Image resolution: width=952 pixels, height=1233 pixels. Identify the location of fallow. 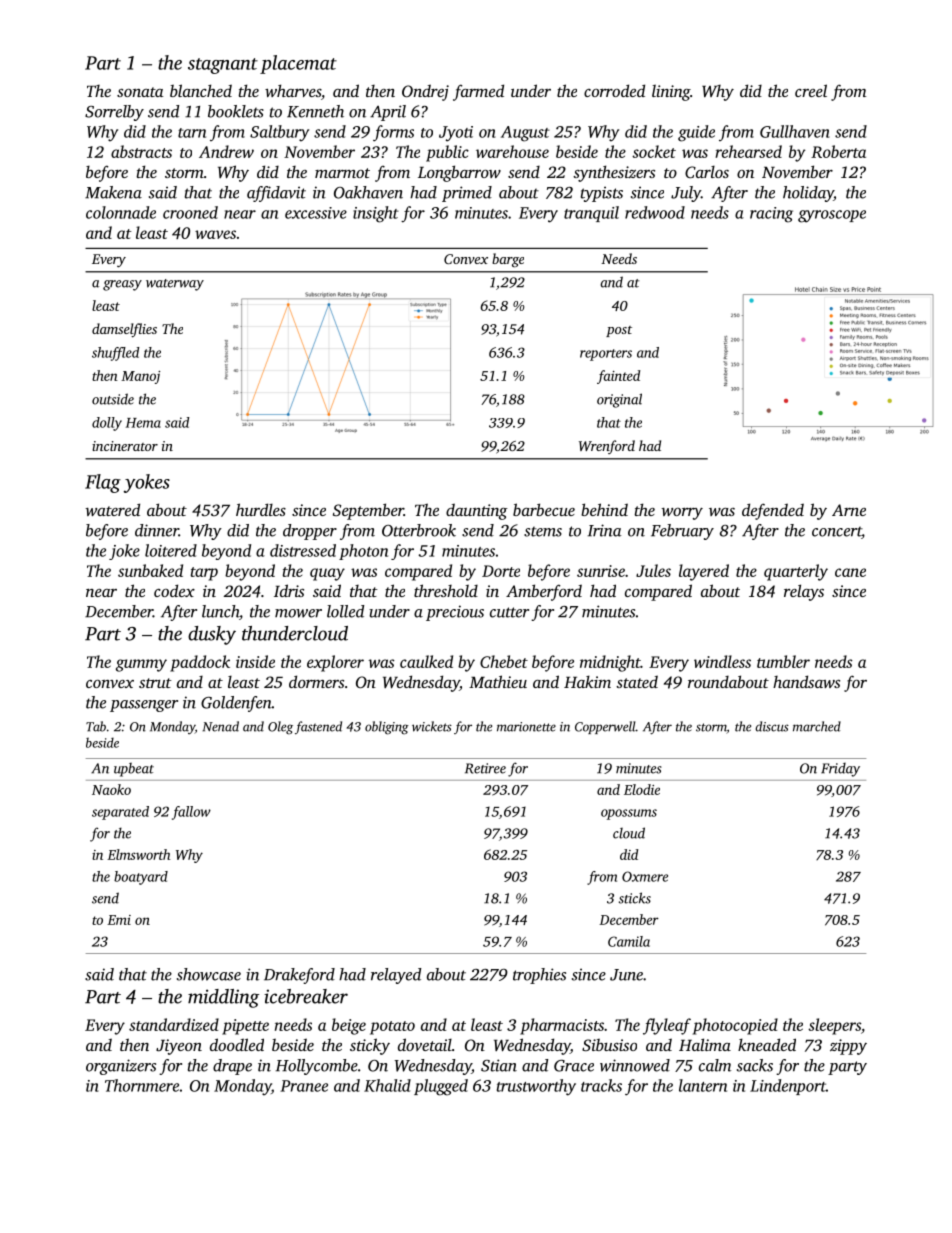
(191, 813).
